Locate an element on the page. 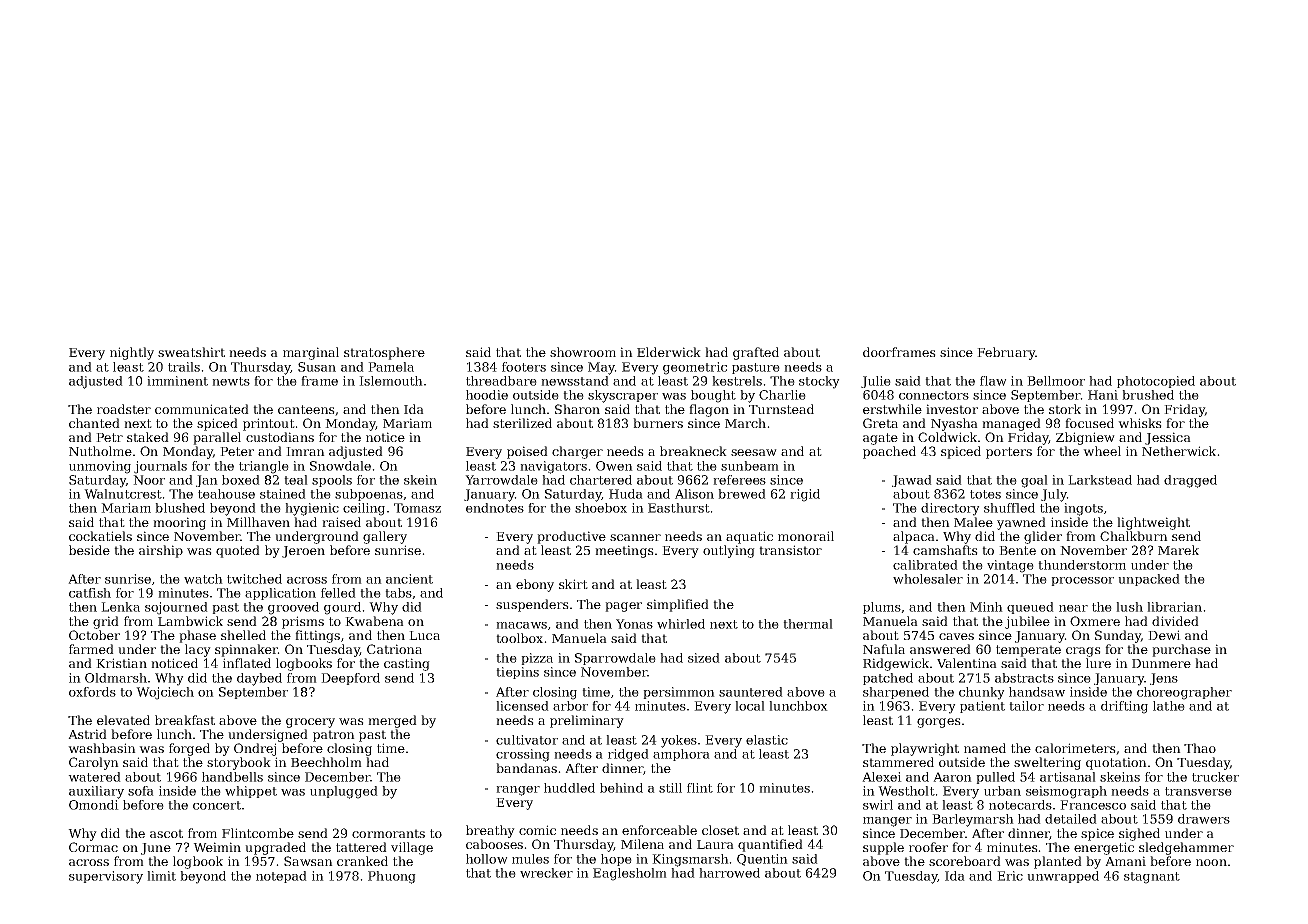 Image resolution: width=1308 pixels, height=924 pixels. newts is located at coordinates (231, 381).
